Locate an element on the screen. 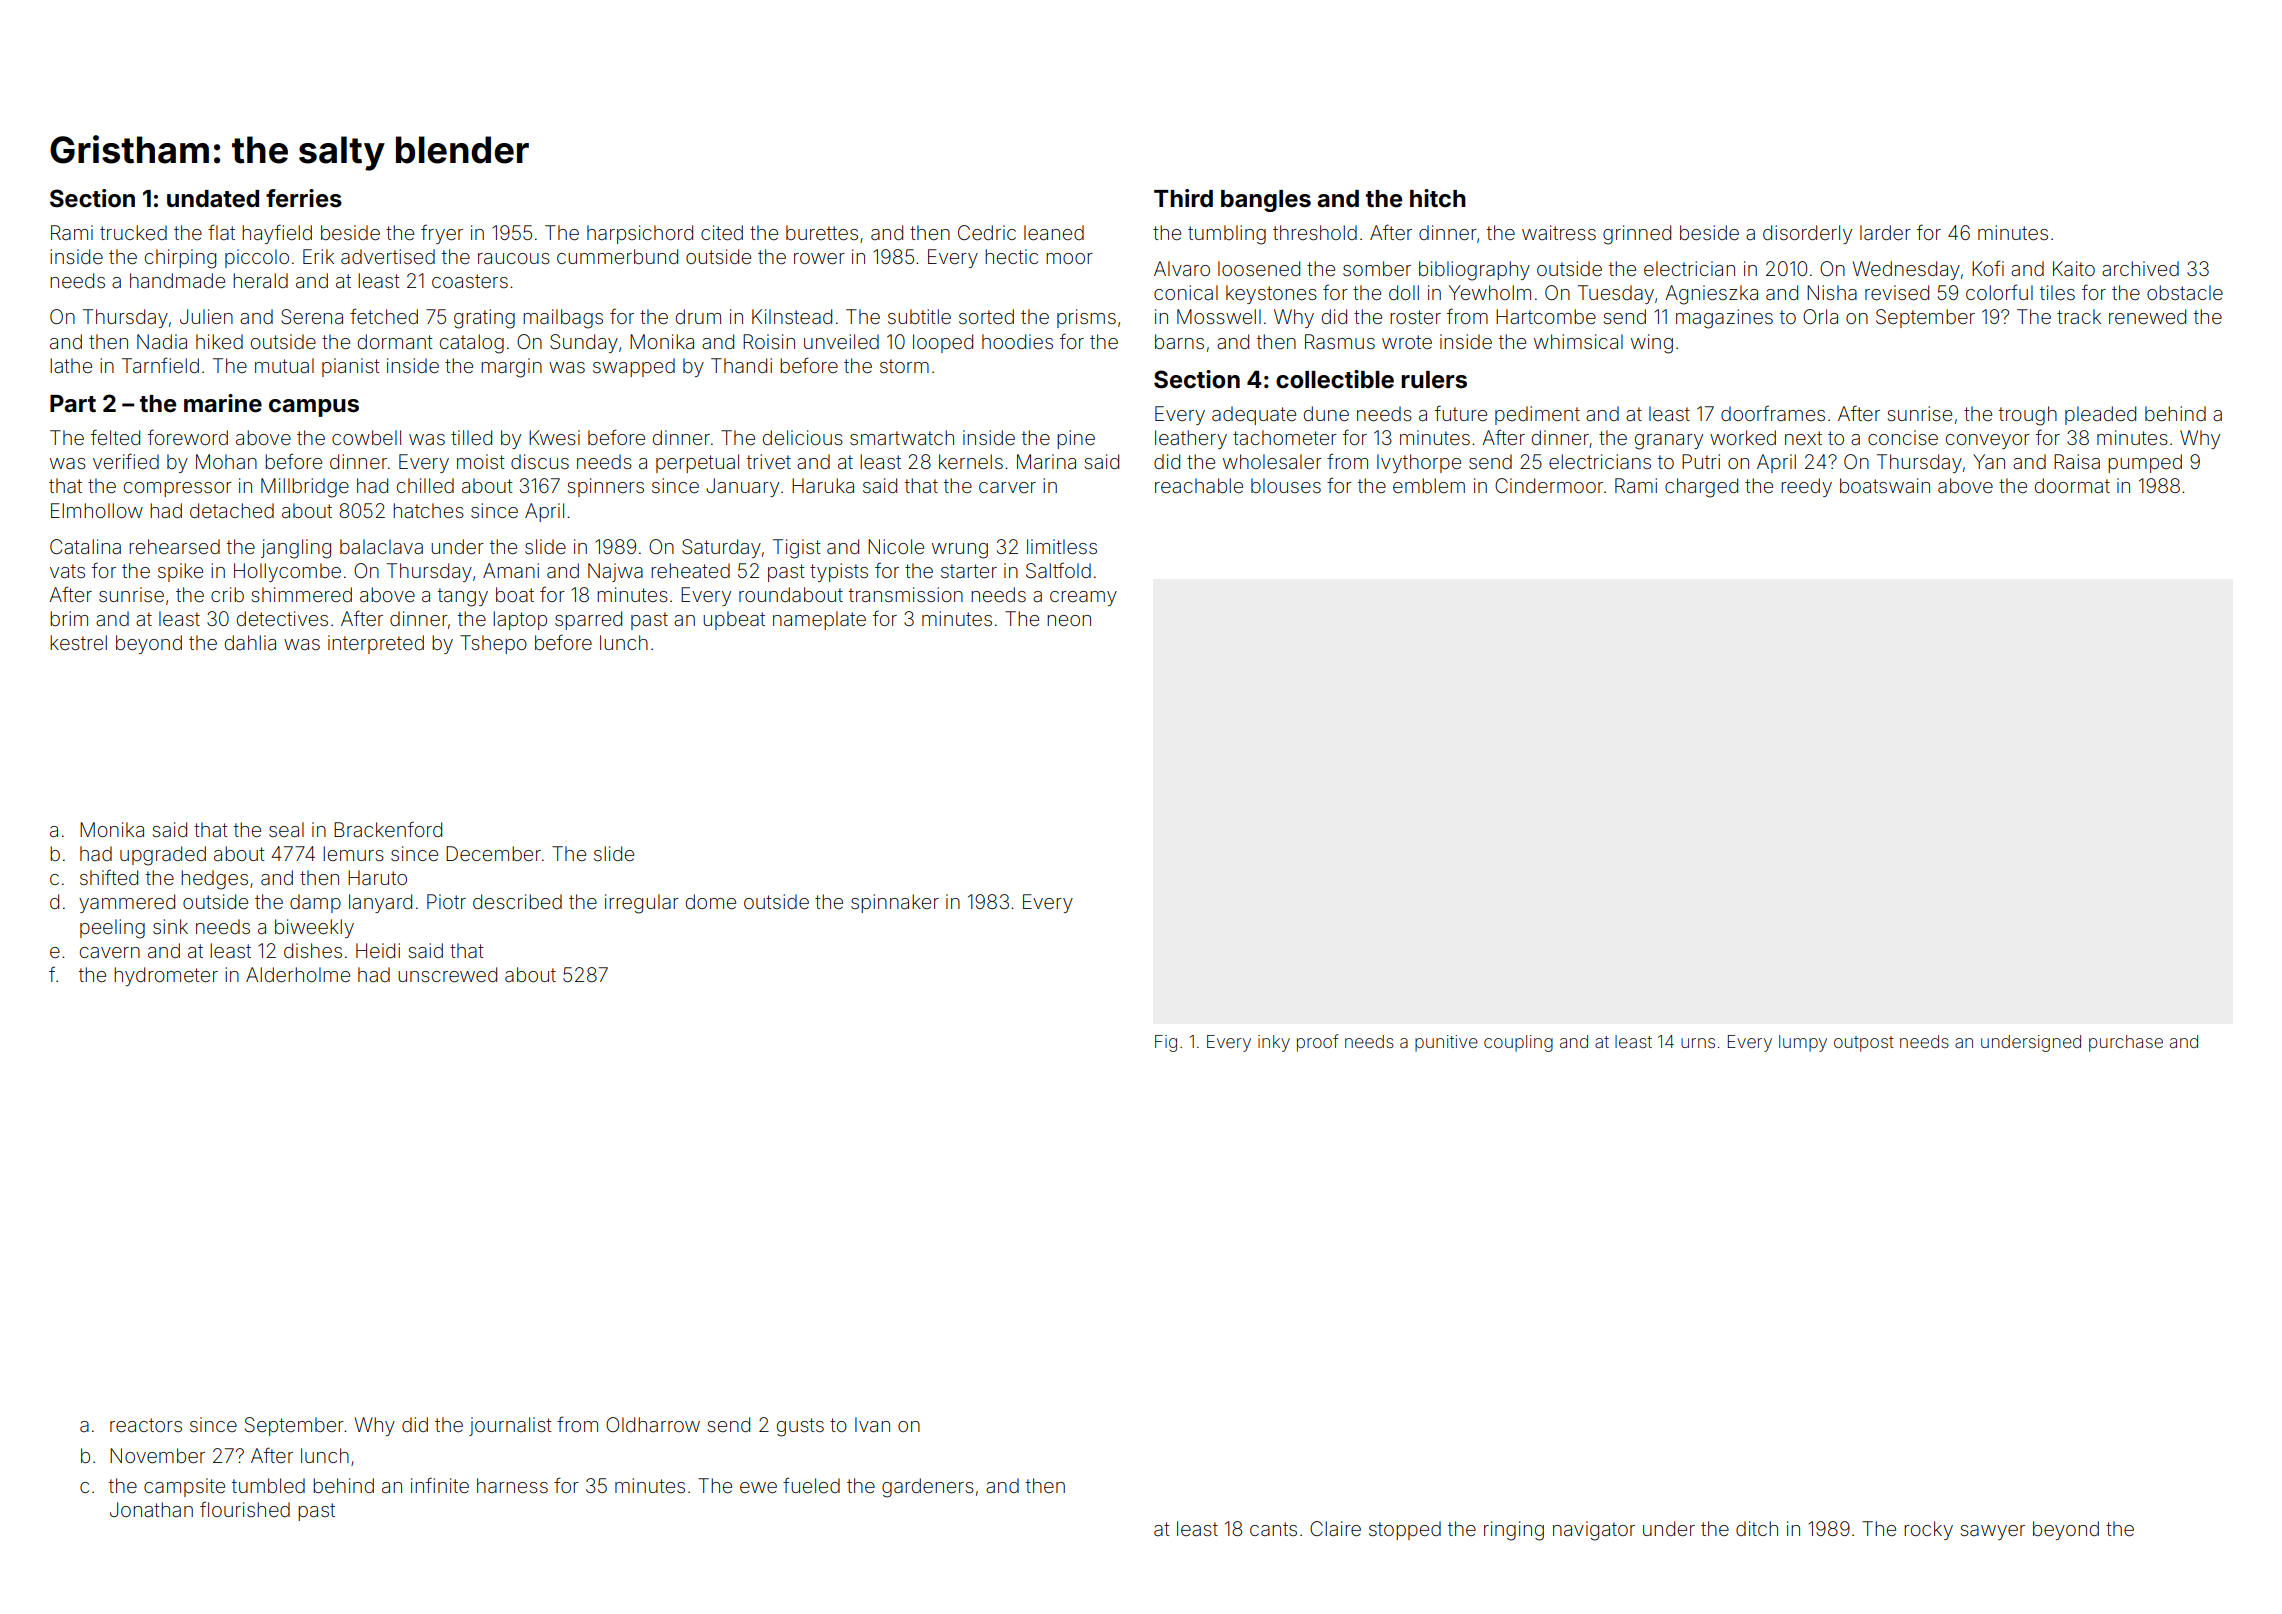 The image size is (2282, 1614). gardeners is located at coordinates (928, 1488).
